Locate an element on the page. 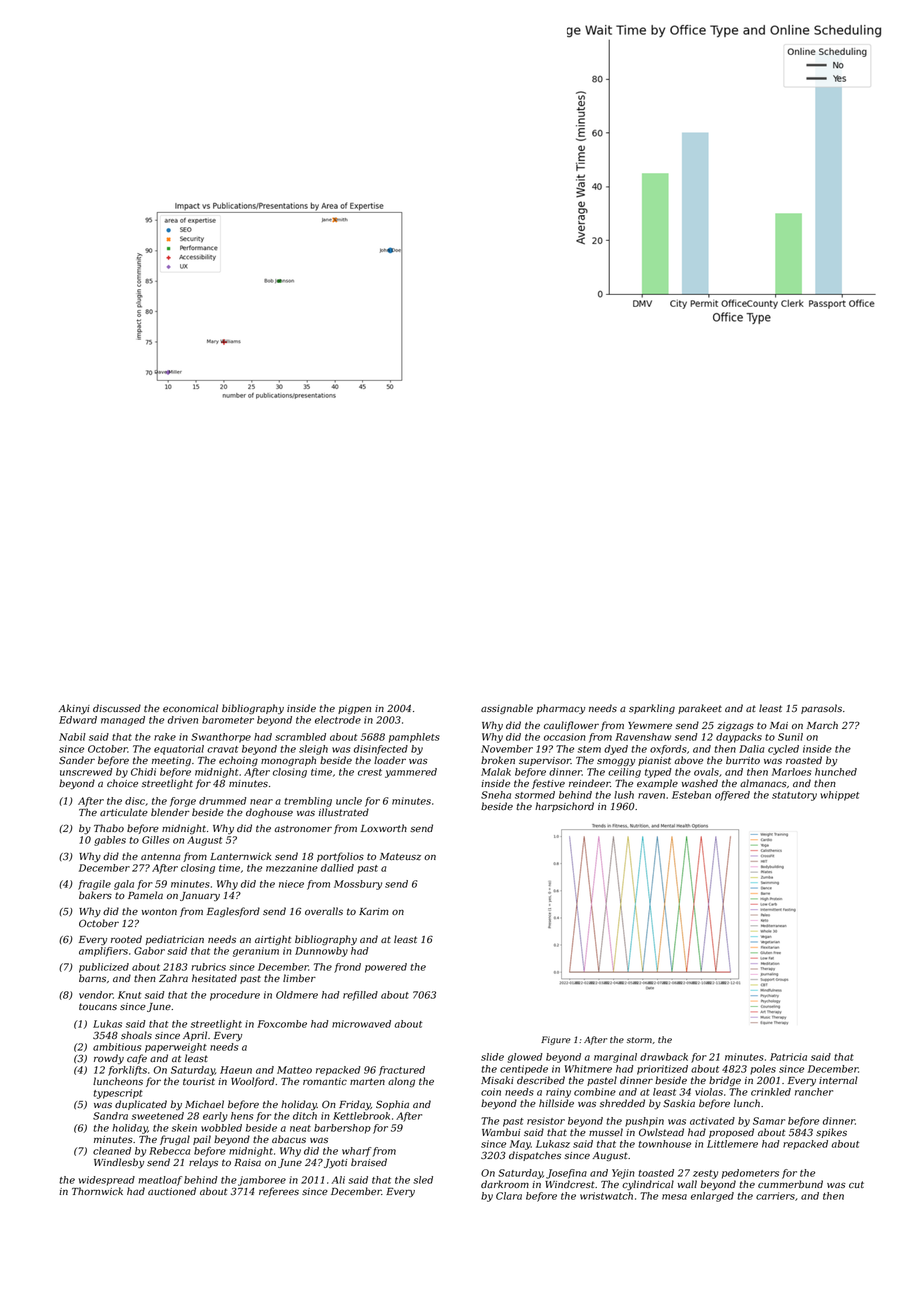 The width and height of the image is (924, 1308). broken is located at coordinates (498, 760).
